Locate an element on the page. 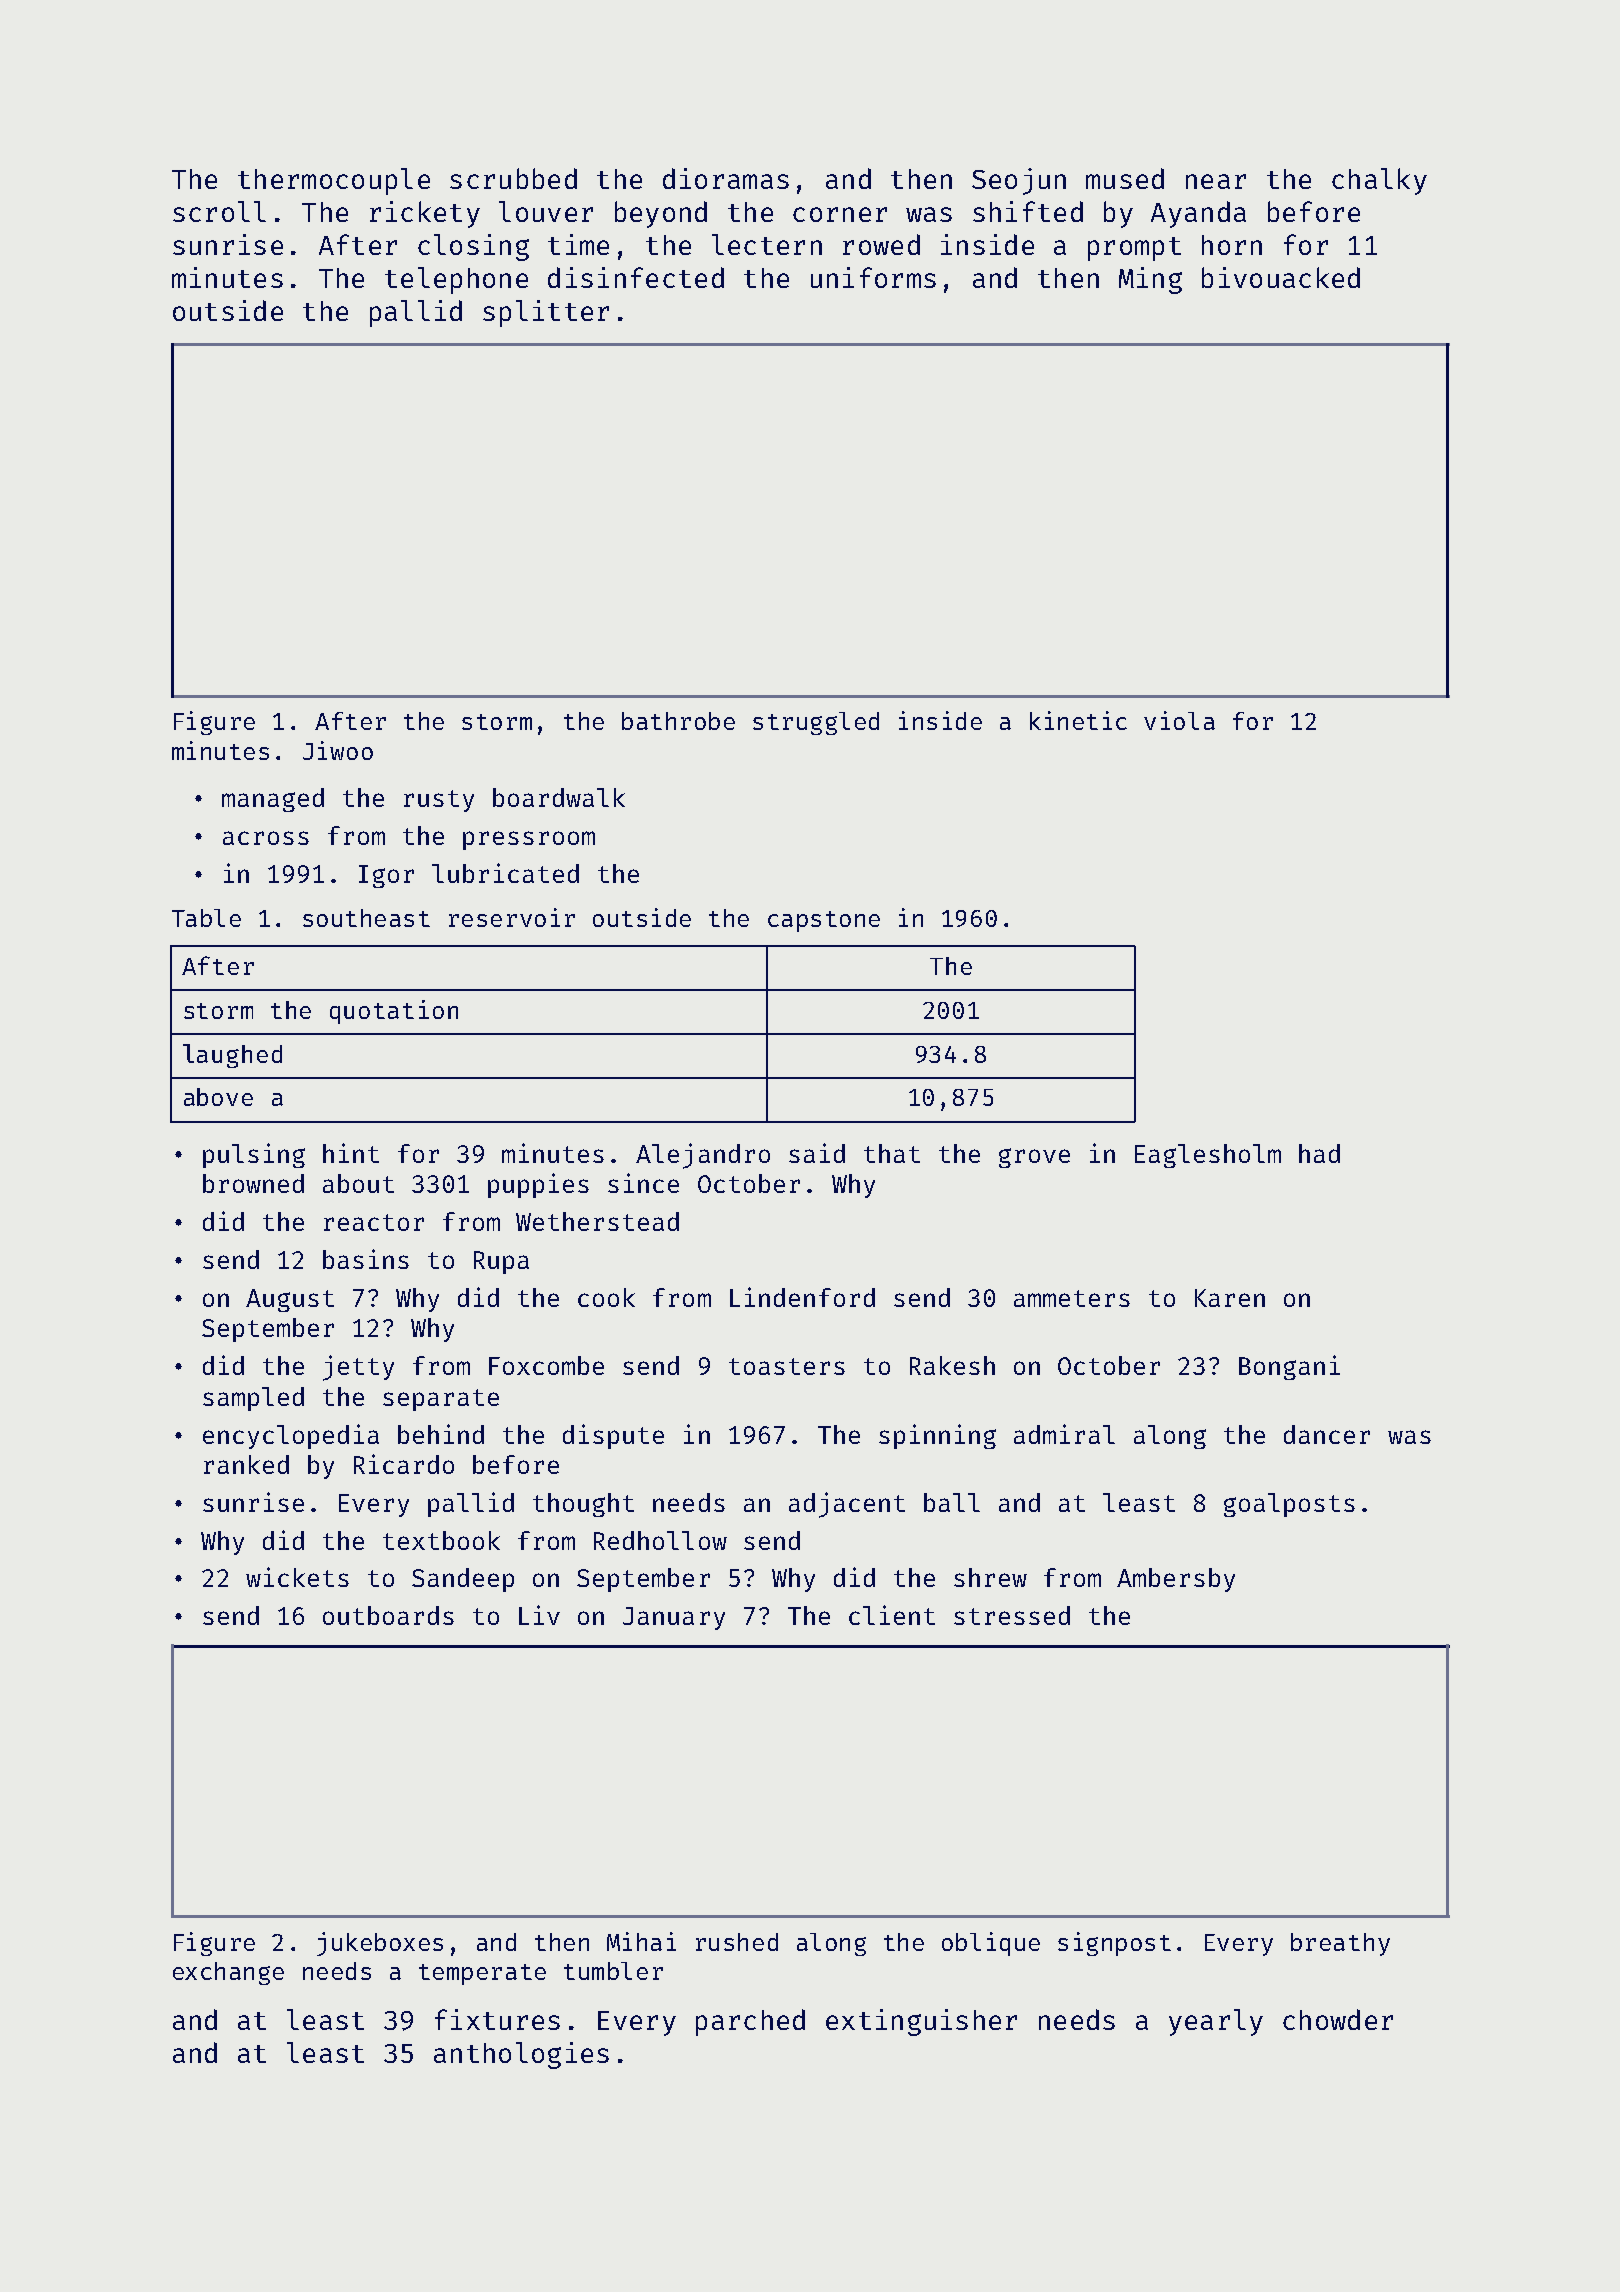 The image size is (1620, 2292). rushed is located at coordinates (737, 1942).
